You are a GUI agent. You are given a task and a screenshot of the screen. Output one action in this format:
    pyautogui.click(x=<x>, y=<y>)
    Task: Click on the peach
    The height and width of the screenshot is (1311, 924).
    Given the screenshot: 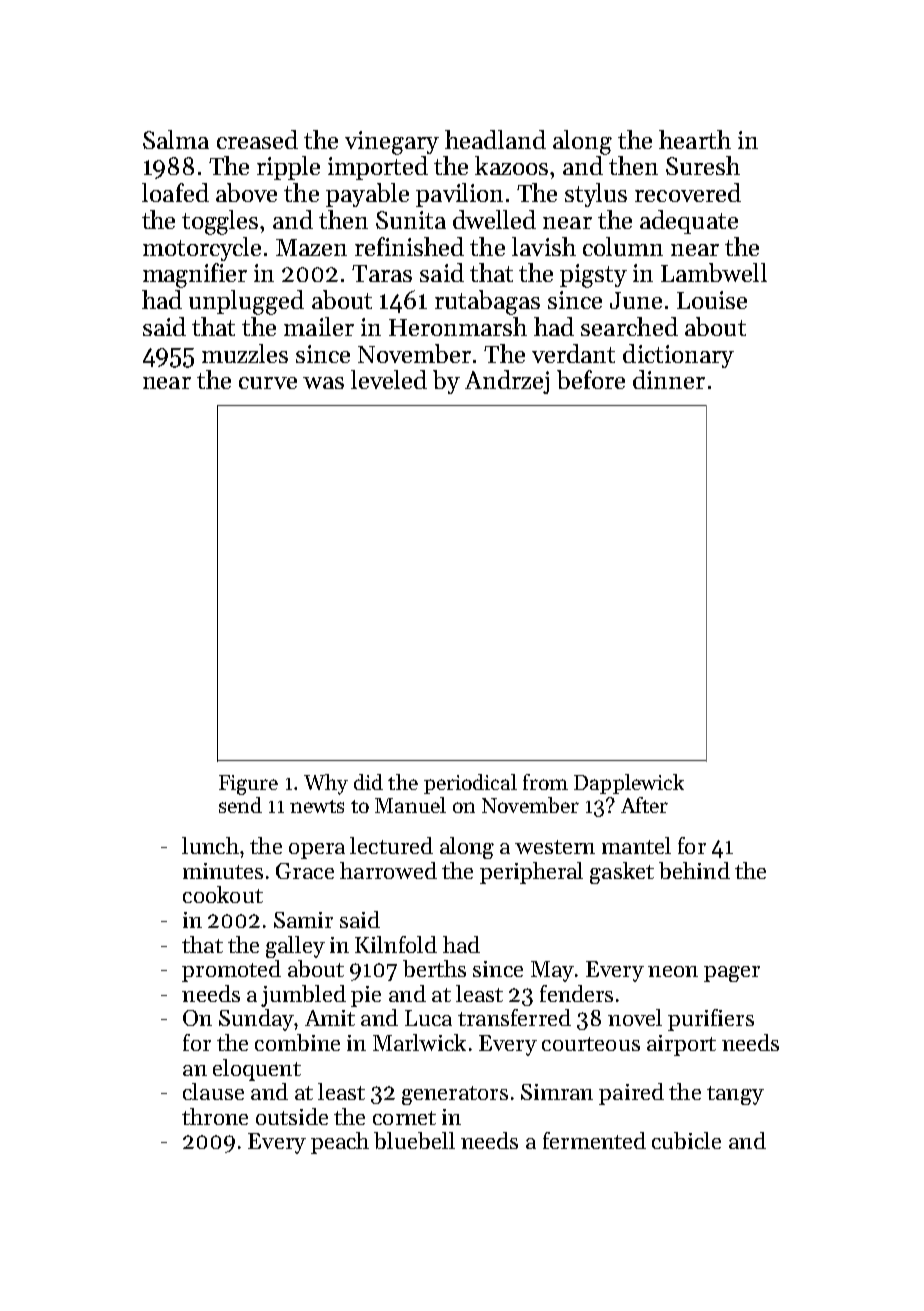 What is the action you would take?
    pyautogui.click(x=340, y=1143)
